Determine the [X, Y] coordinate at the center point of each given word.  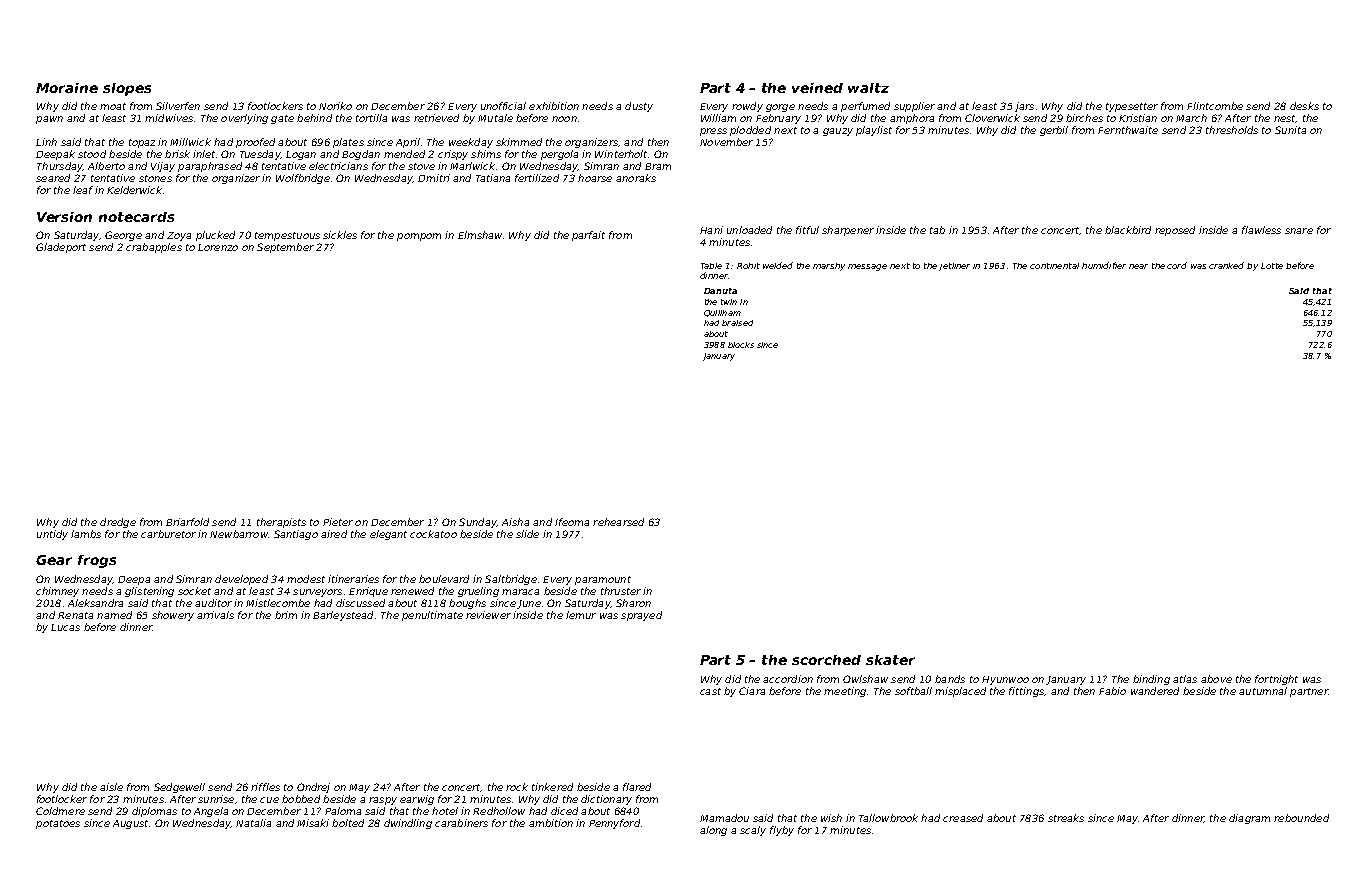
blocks [741, 345]
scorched [826, 660]
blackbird [1128, 230]
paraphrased [210, 167]
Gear [54, 560]
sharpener [848, 231]
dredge [118, 523]
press [713, 132]
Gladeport [61, 248]
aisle [111, 787]
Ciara [752, 691]
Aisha [515, 522]
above [1216, 679]
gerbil [1054, 131]
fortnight [1276, 680]
